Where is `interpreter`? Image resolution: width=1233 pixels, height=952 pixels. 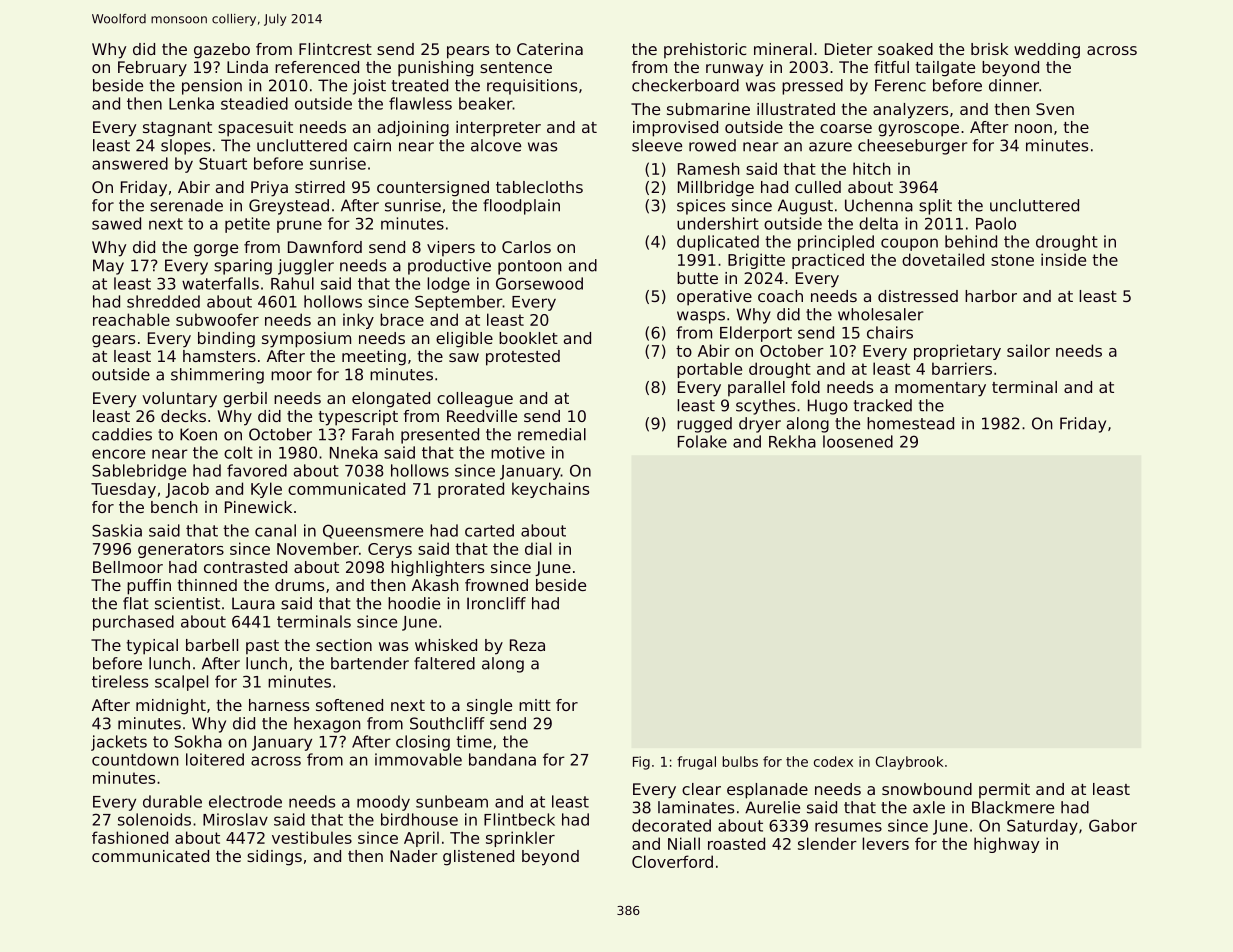
interpreter is located at coordinates (498, 129).
